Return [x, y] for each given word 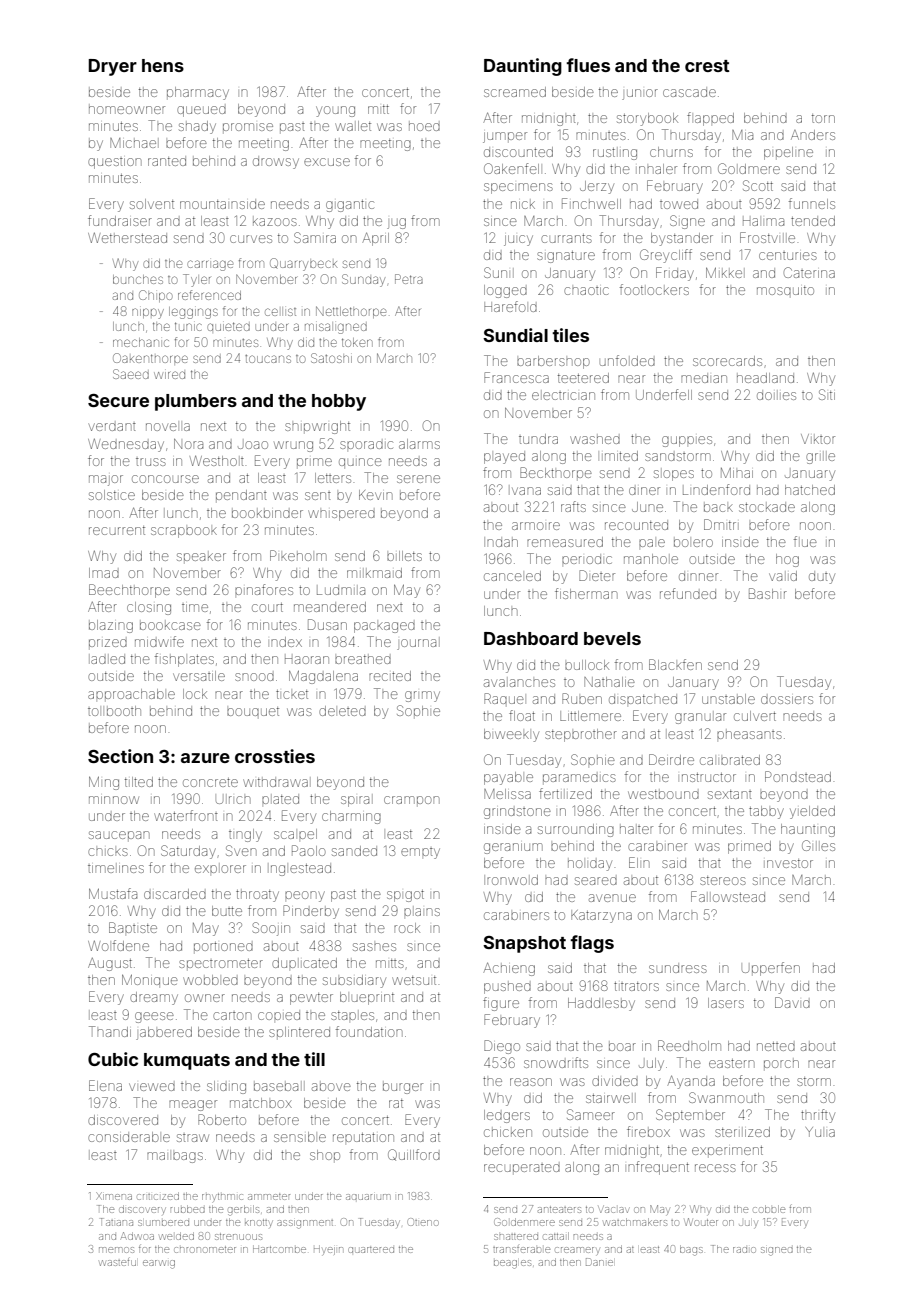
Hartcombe [279, 1249]
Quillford [414, 1155]
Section [120, 756]
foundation [369, 1031]
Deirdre [671, 759]
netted [776, 1046]
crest [707, 66]
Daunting [523, 67]
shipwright [317, 427]
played [504, 457]
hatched [810, 490]
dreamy [154, 998]
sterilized [742, 1132]
